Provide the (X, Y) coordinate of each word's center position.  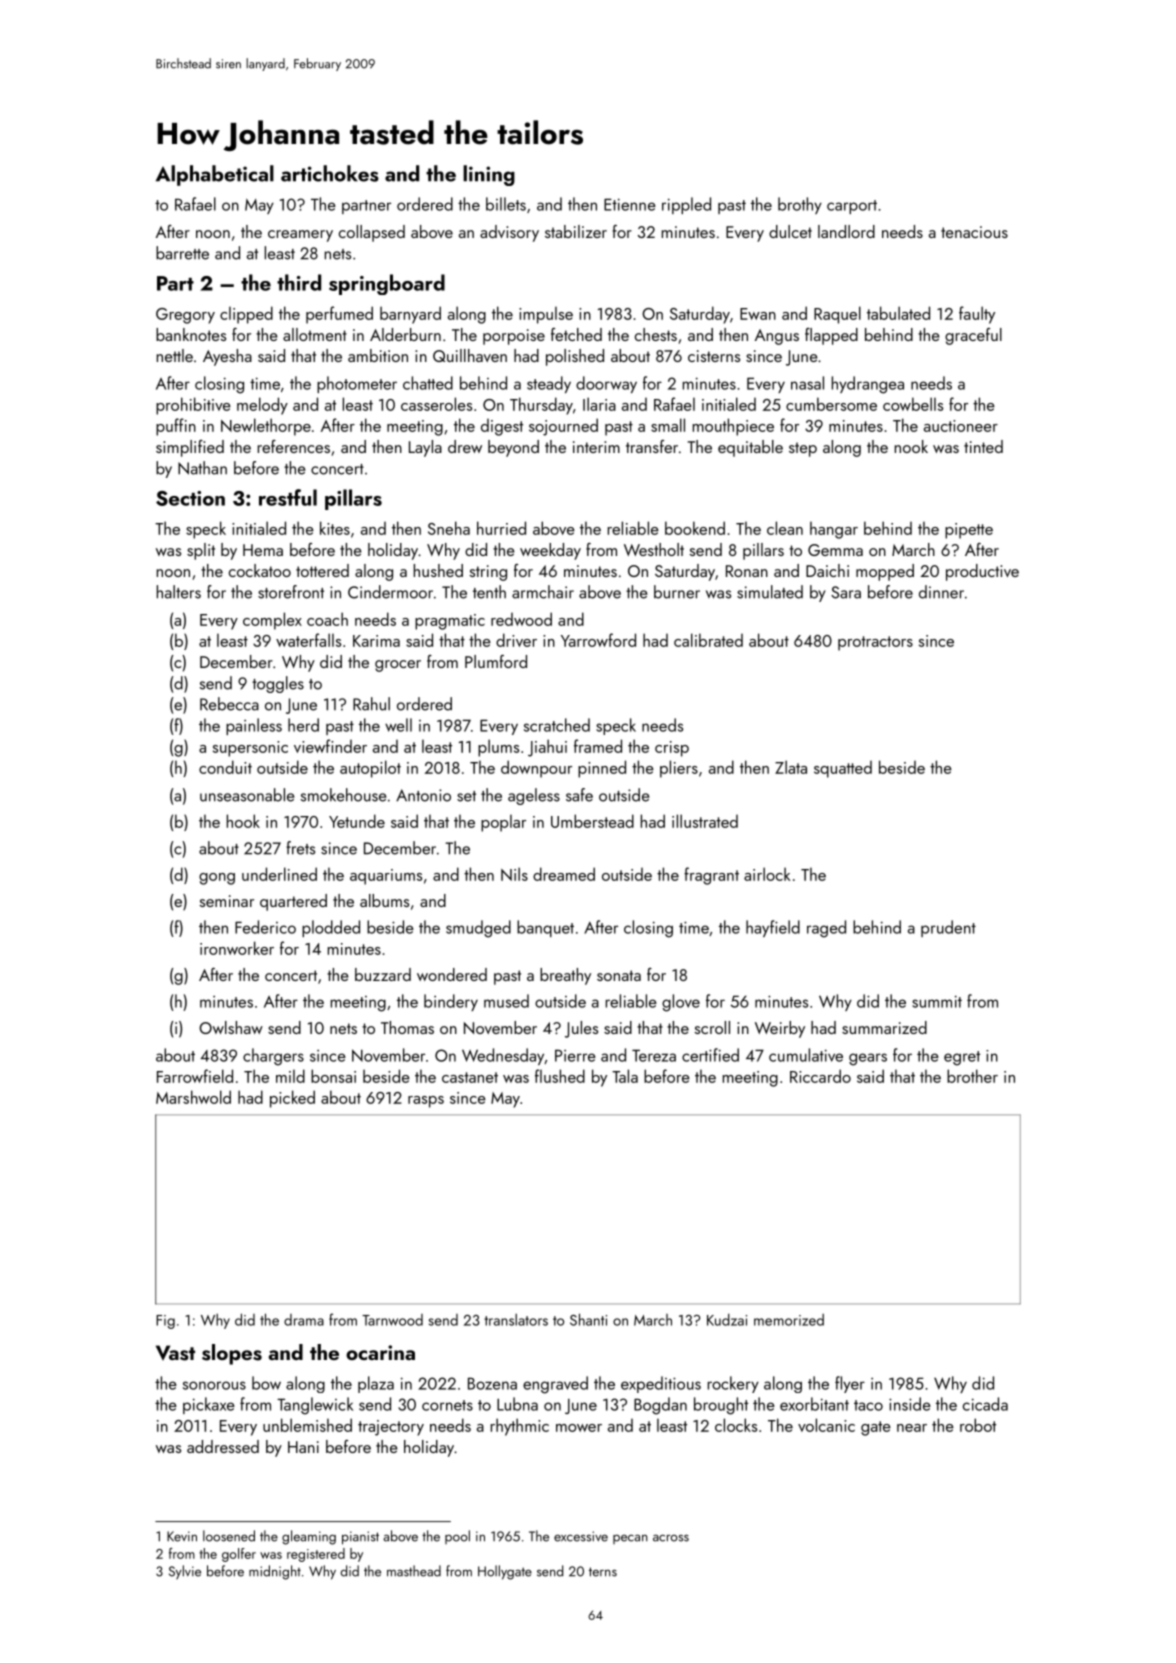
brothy (800, 205)
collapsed (372, 233)
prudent (948, 928)
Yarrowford (598, 640)
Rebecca (229, 704)
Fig (165, 1322)
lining (489, 175)
